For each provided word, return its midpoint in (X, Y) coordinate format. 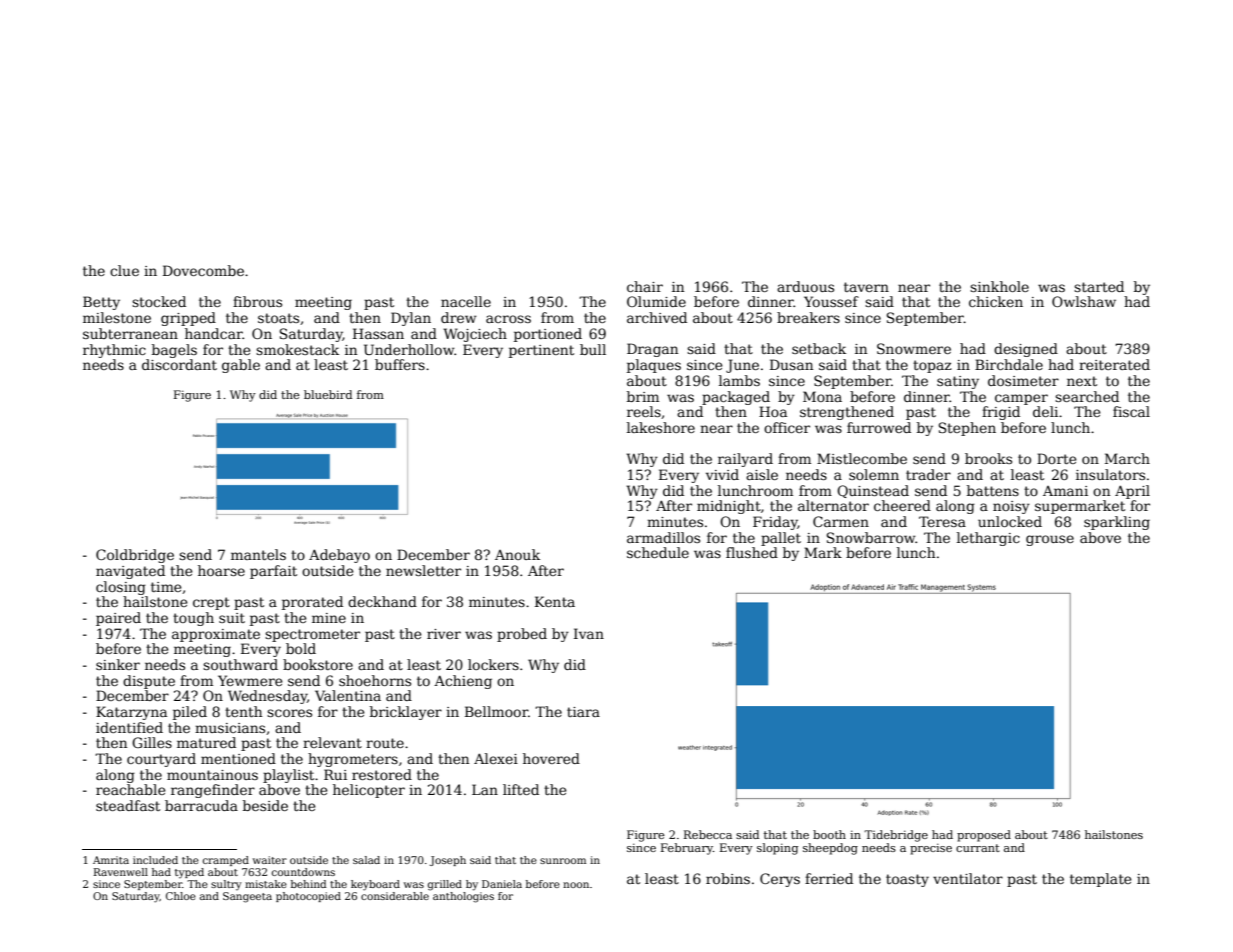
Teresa (942, 521)
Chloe (181, 896)
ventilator (968, 878)
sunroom (563, 861)
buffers (400, 364)
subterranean (130, 333)
